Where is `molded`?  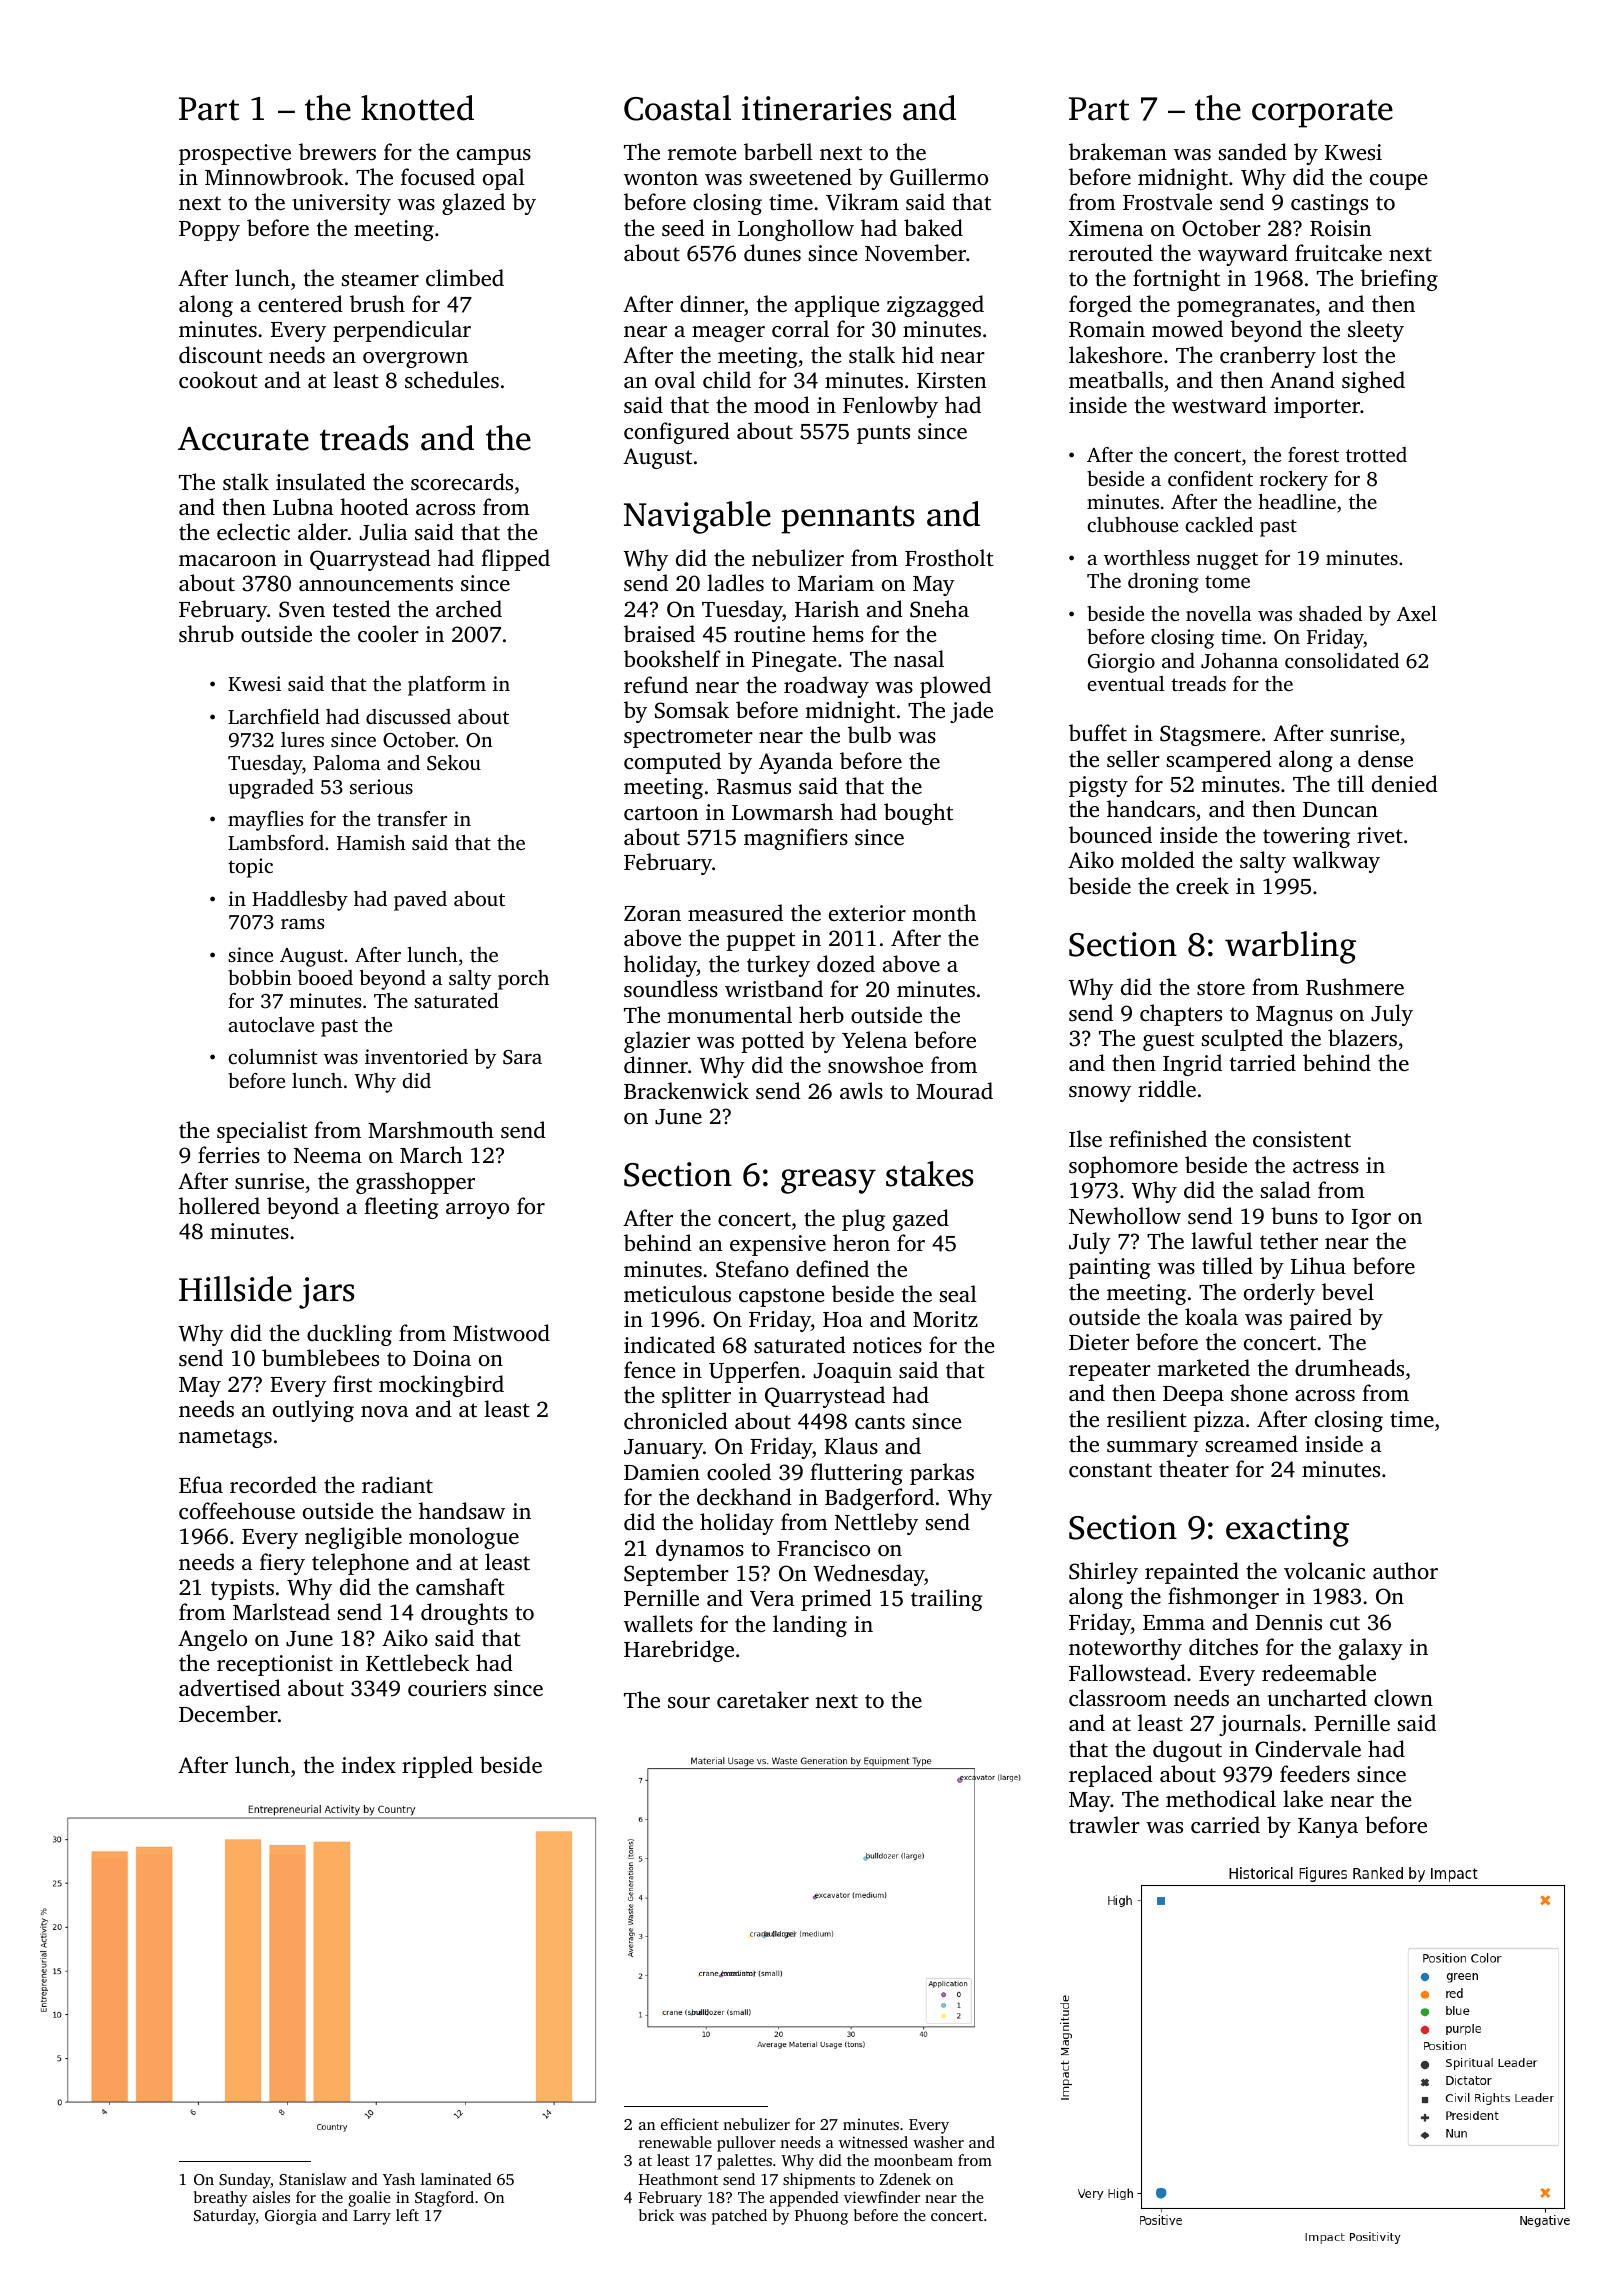
molded is located at coordinates (1158, 859).
